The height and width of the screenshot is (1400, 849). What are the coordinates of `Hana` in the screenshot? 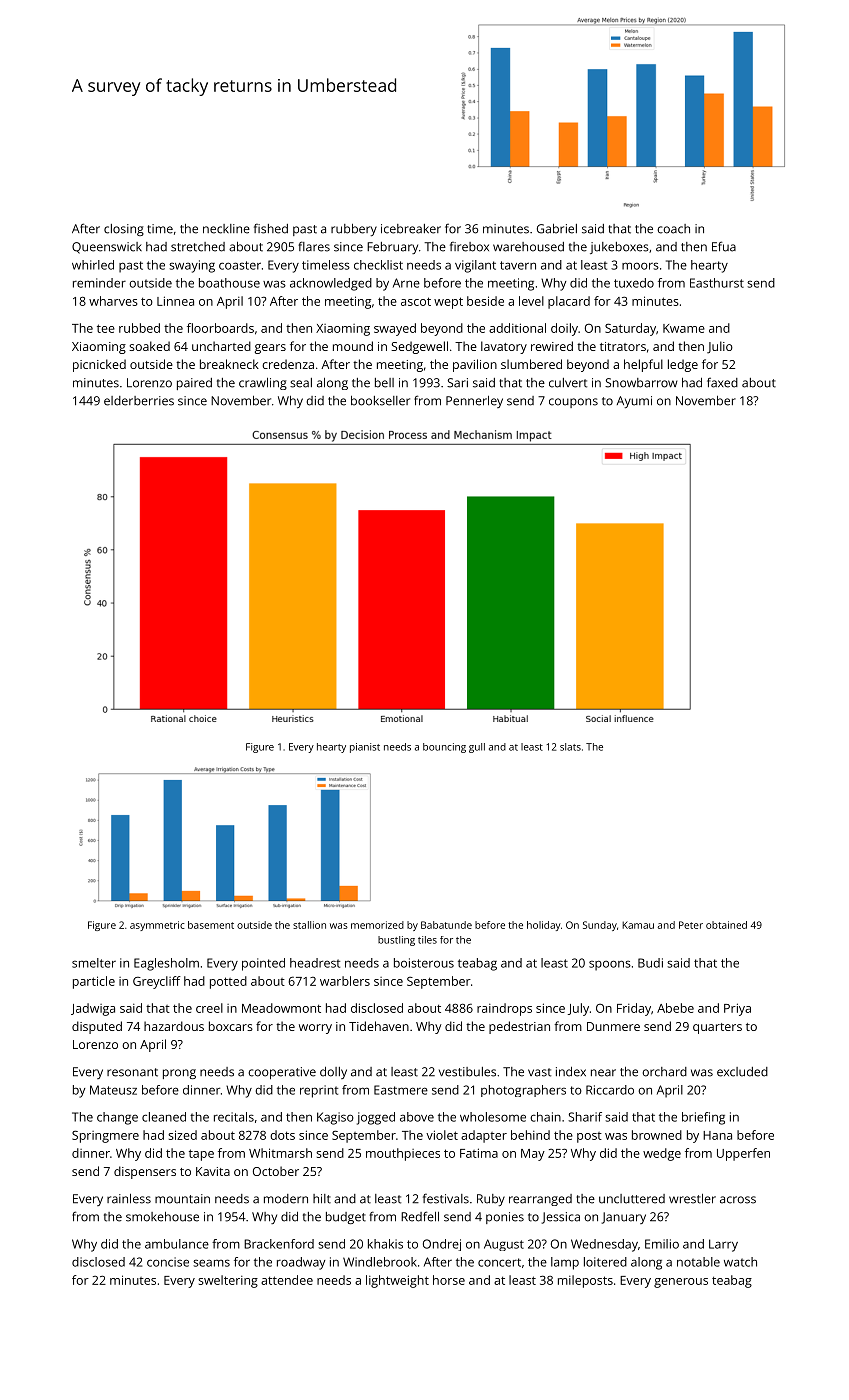 It's located at (717, 1135).
